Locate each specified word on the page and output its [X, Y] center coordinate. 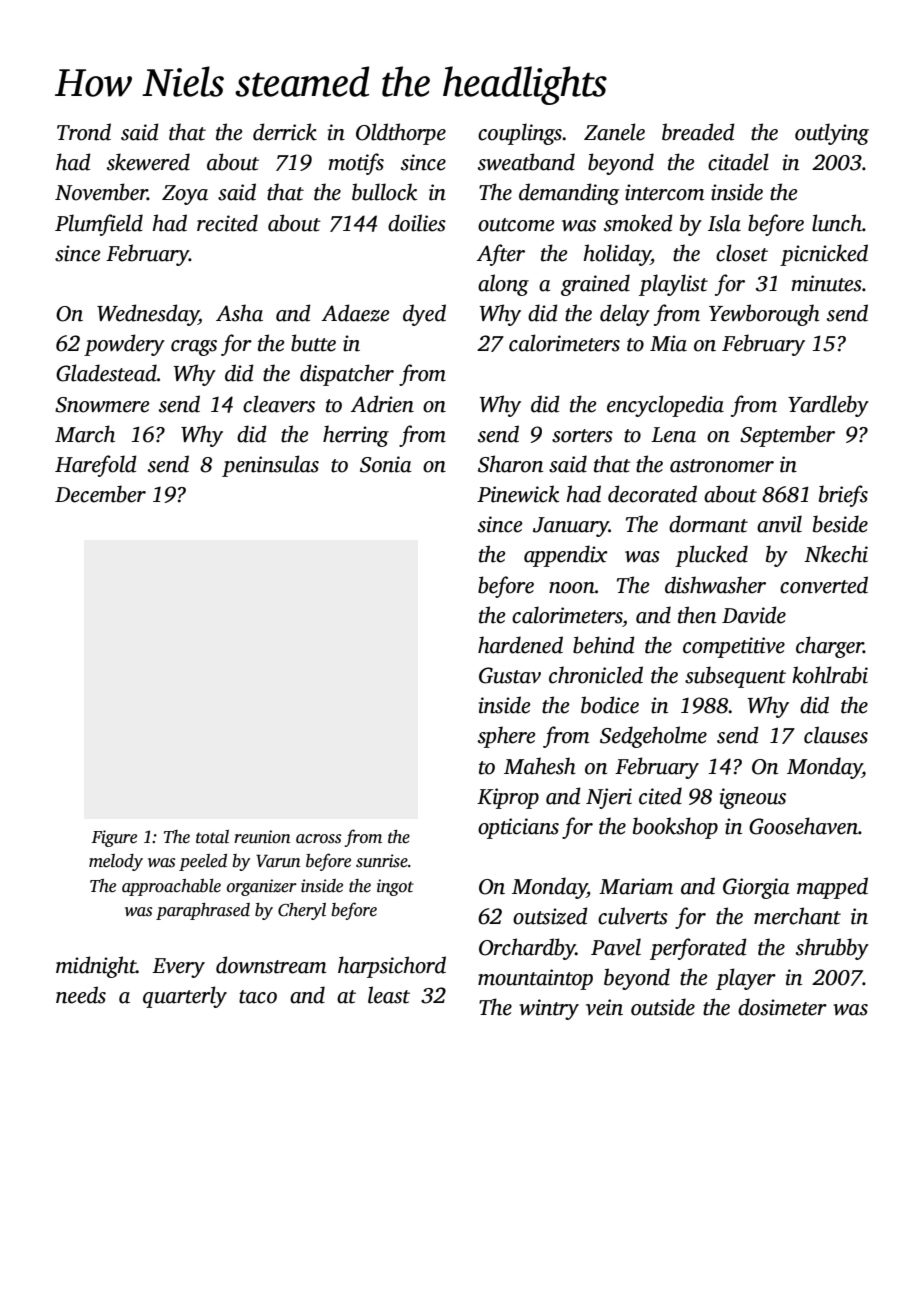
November [101, 192]
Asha [239, 313]
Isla [724, 223]
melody [116, 862]
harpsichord [392, 967]
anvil [779, 524]
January [571, 527]
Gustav [510, 675]
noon [572, 588]
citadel [738, 162]
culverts [633, 916]
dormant [708, 524]
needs [81, 995]
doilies [417, 223]
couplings [520, 134]
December [100, 494]
